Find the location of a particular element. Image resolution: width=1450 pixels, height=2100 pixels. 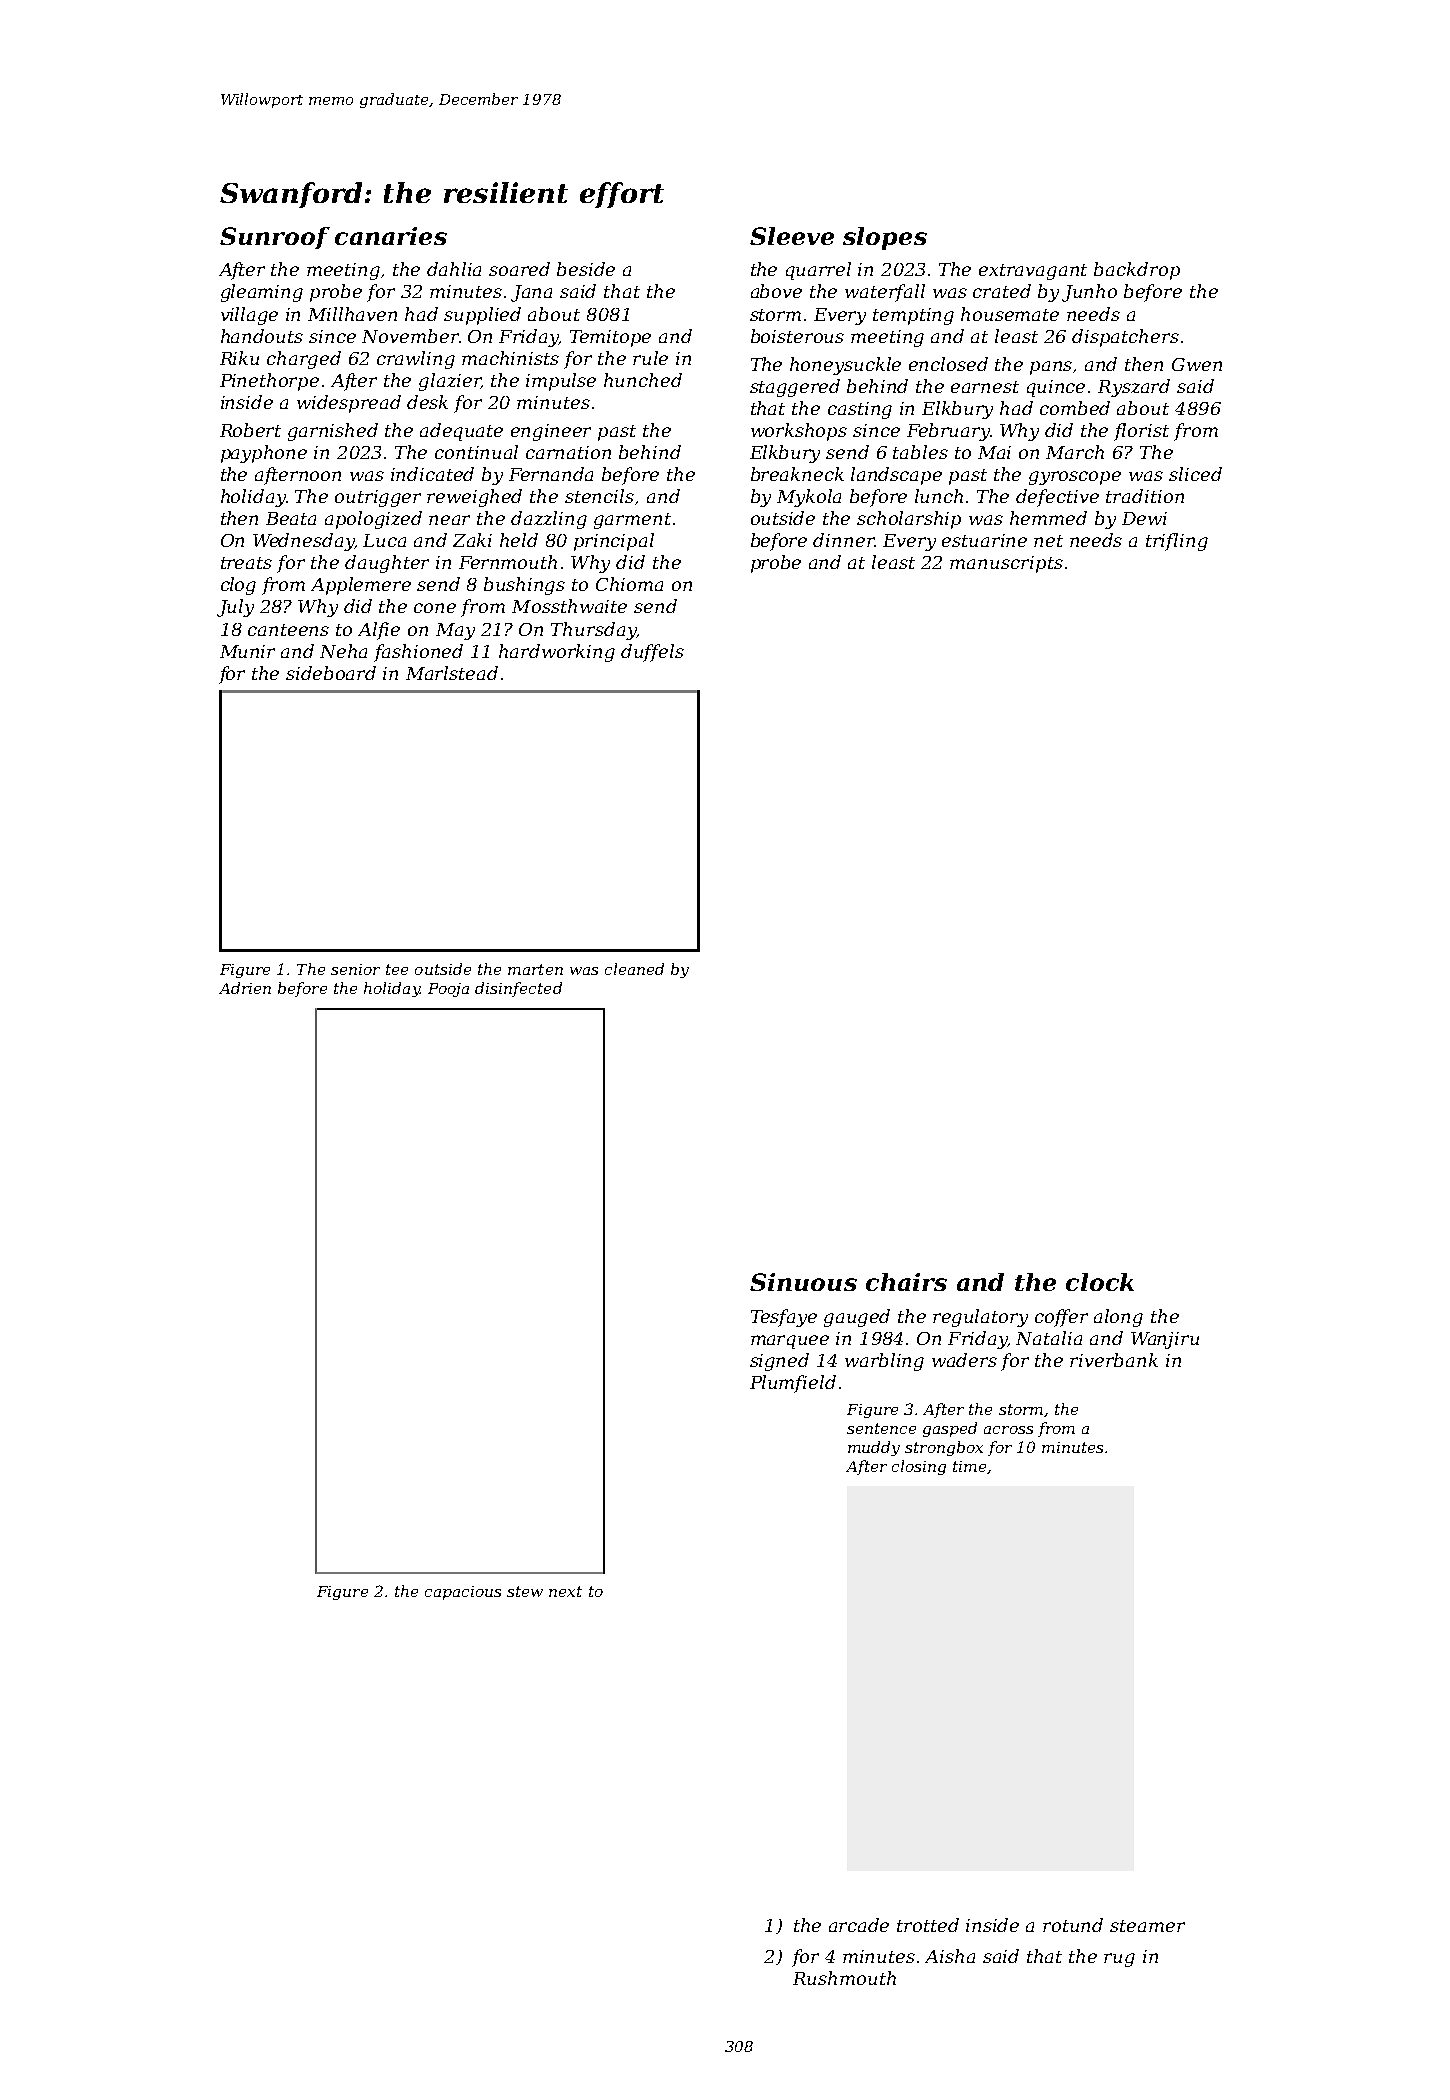

Adrien is located at coordinates (245, 988).
